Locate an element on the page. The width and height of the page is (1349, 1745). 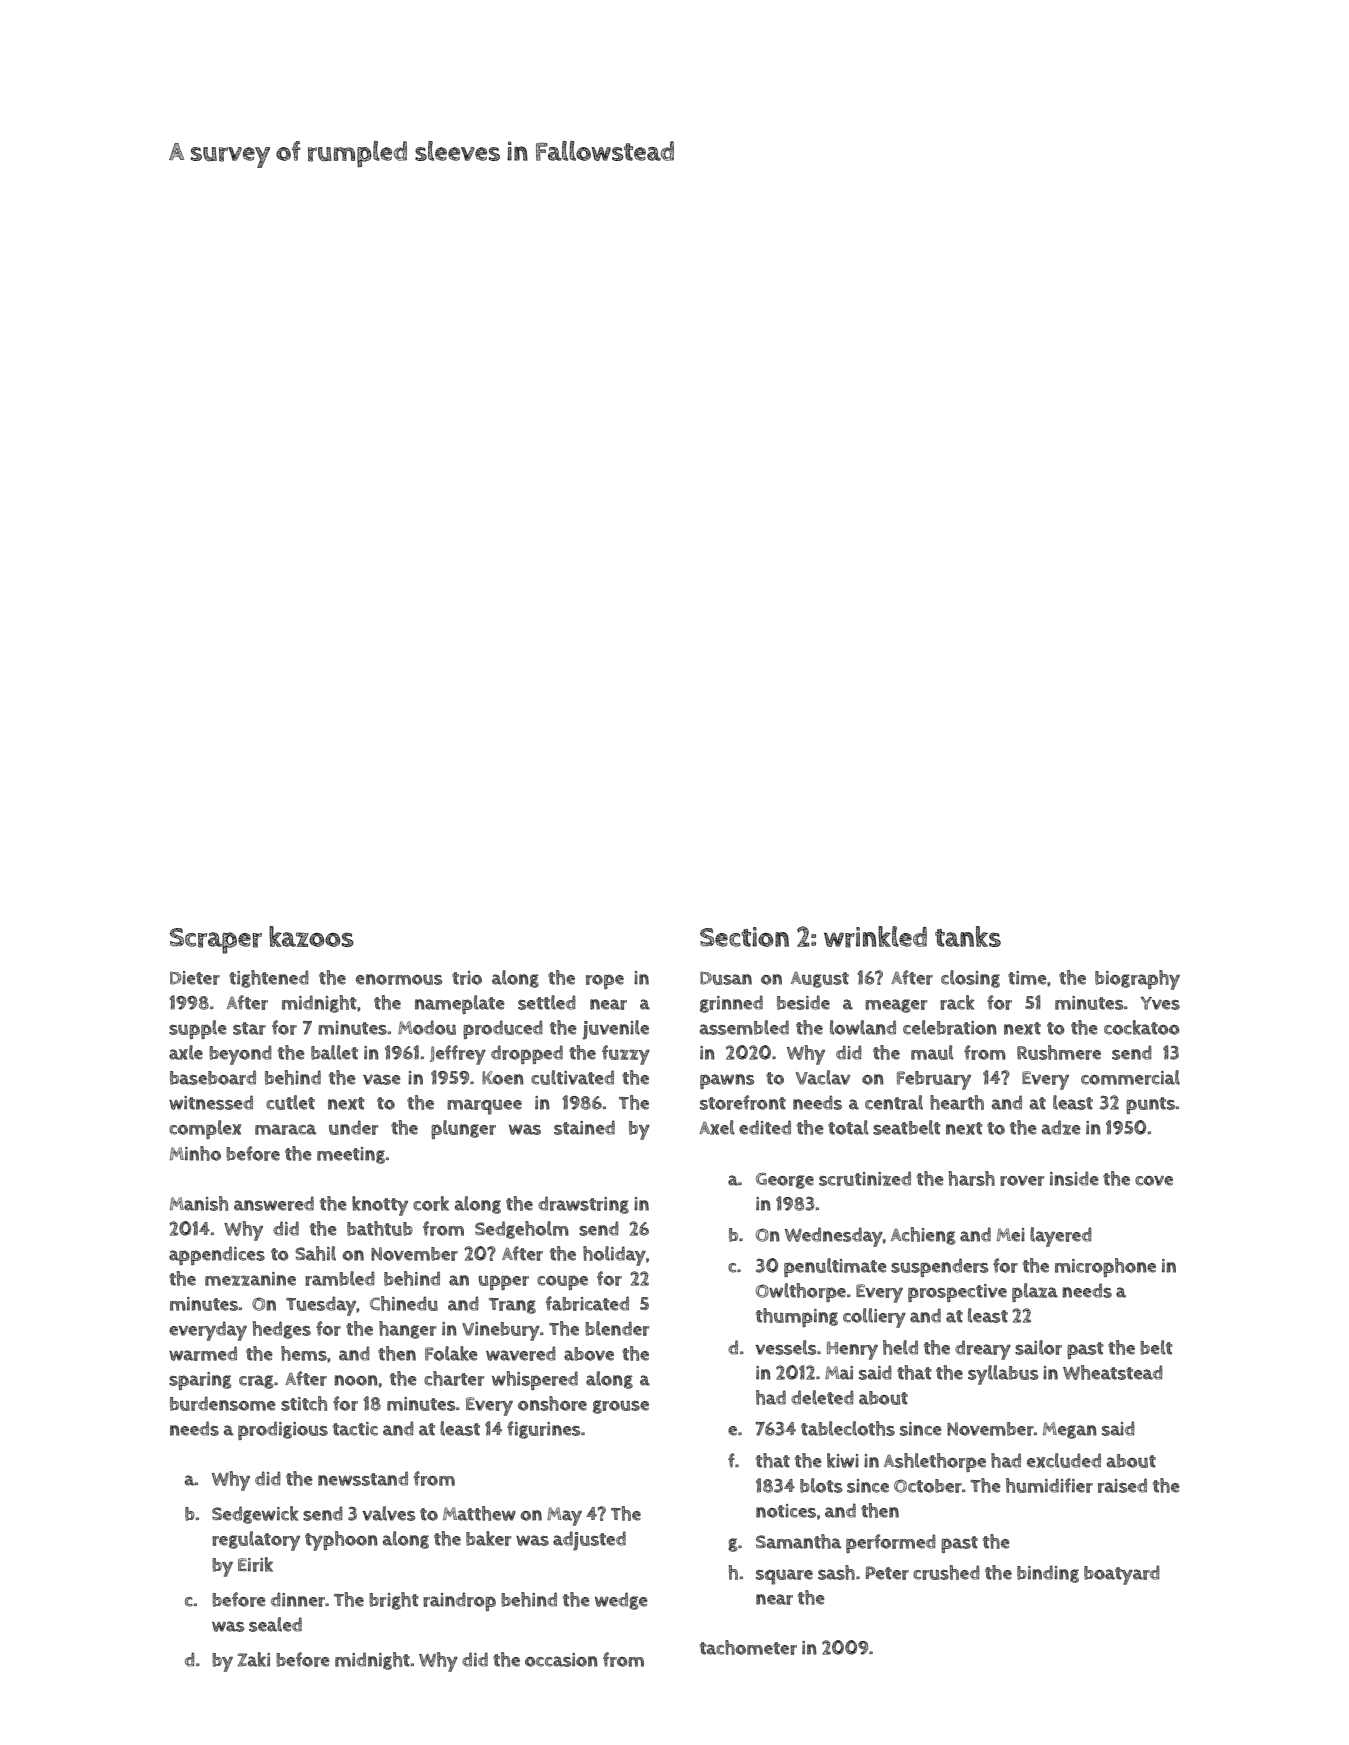
cultivated is located at coordinates (572, 1077).
